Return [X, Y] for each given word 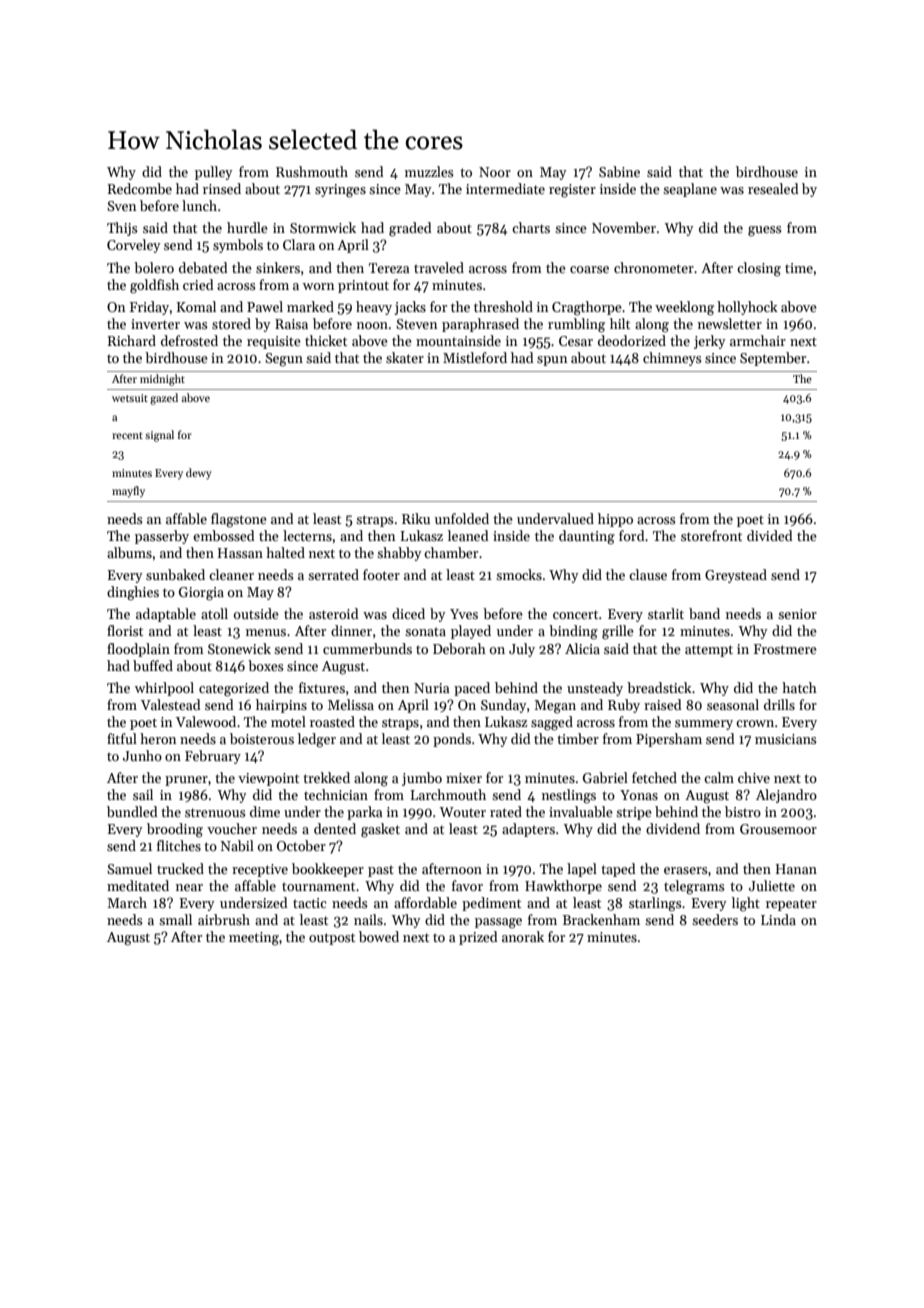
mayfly [128, 492]
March [127, 902]
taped [618, 870]
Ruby [624, 706]
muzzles [429, 171]
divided [770, 535]
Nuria [431, 688]
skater [405, 357]
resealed [773, 188]
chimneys [672, 359]
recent [127, 435]
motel [288, 721]
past [381, 871]
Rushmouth [312, 171]
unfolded [462, 518]
